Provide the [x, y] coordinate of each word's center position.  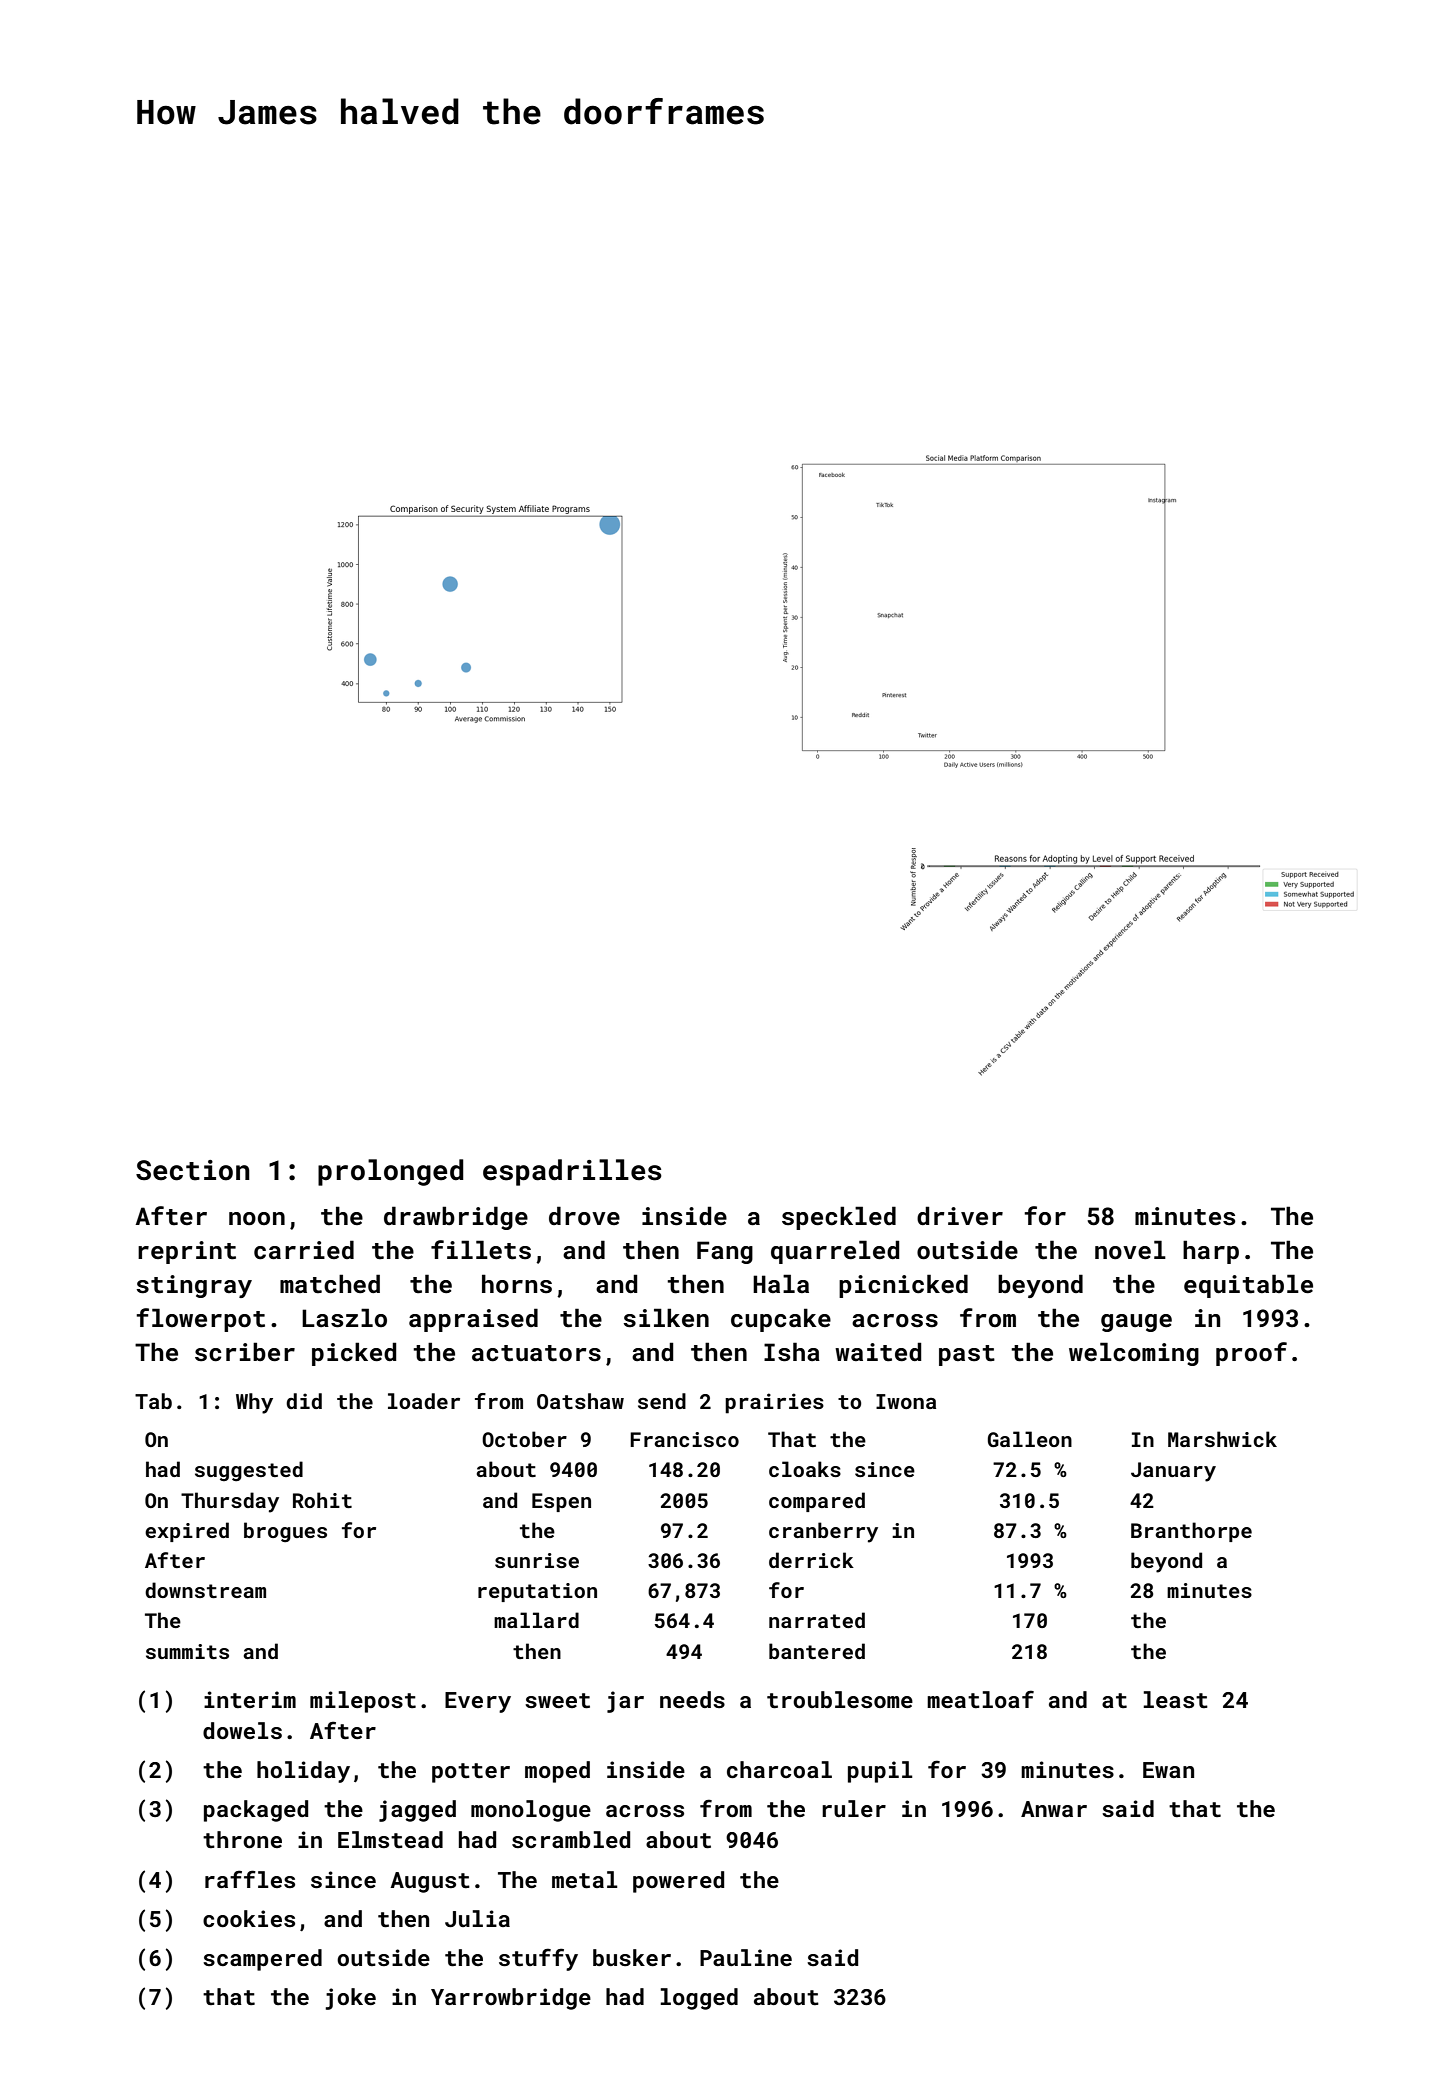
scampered [262, 1960]
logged [699, 1999]
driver [960, 1215]
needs [692, 1699]
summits [187, 1651]
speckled [839, 1218]
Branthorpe [1191, 1532]
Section [193, 1170]
